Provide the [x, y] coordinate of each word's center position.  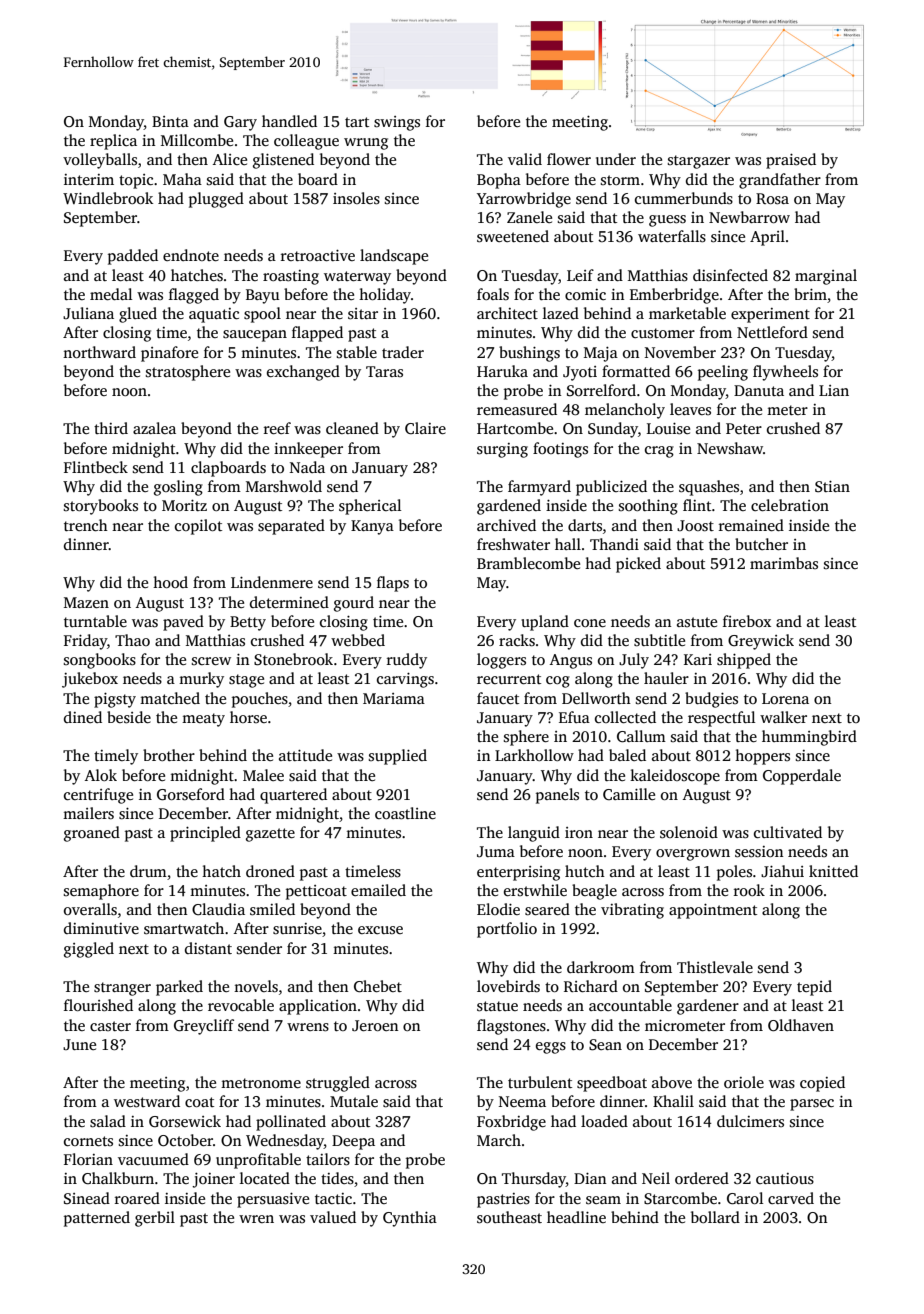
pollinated [291, 1123]
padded [133, 257]
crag [659, 452]
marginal [826, 277]
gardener [708, 1007]
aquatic [214, 315]
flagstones [511, 1027]
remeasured [517, 409]
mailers [88, 813]
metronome [261, 1083]
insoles [356, 198]
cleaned [352, 428]
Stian [832, 487]
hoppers [762, 757]
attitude [305, 755]
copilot [198, 527]
